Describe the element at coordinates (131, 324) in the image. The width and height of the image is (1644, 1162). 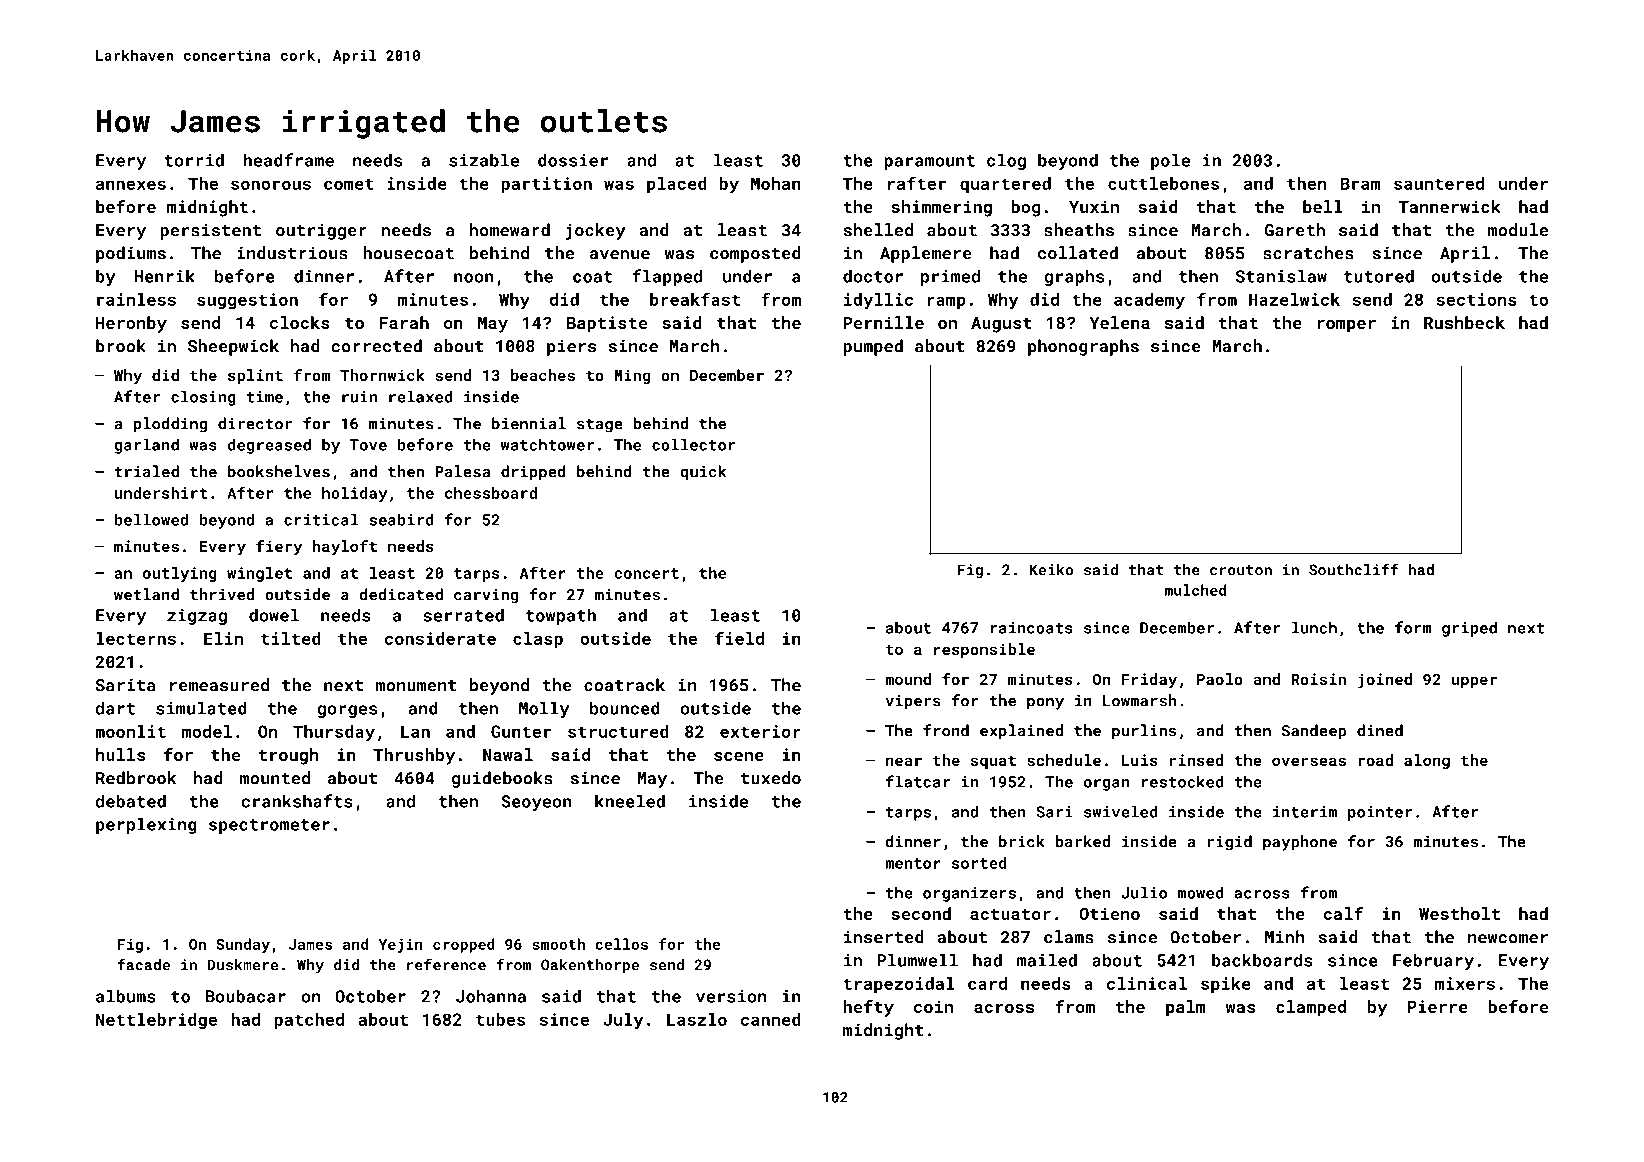
I see `Heronby` at that location.
